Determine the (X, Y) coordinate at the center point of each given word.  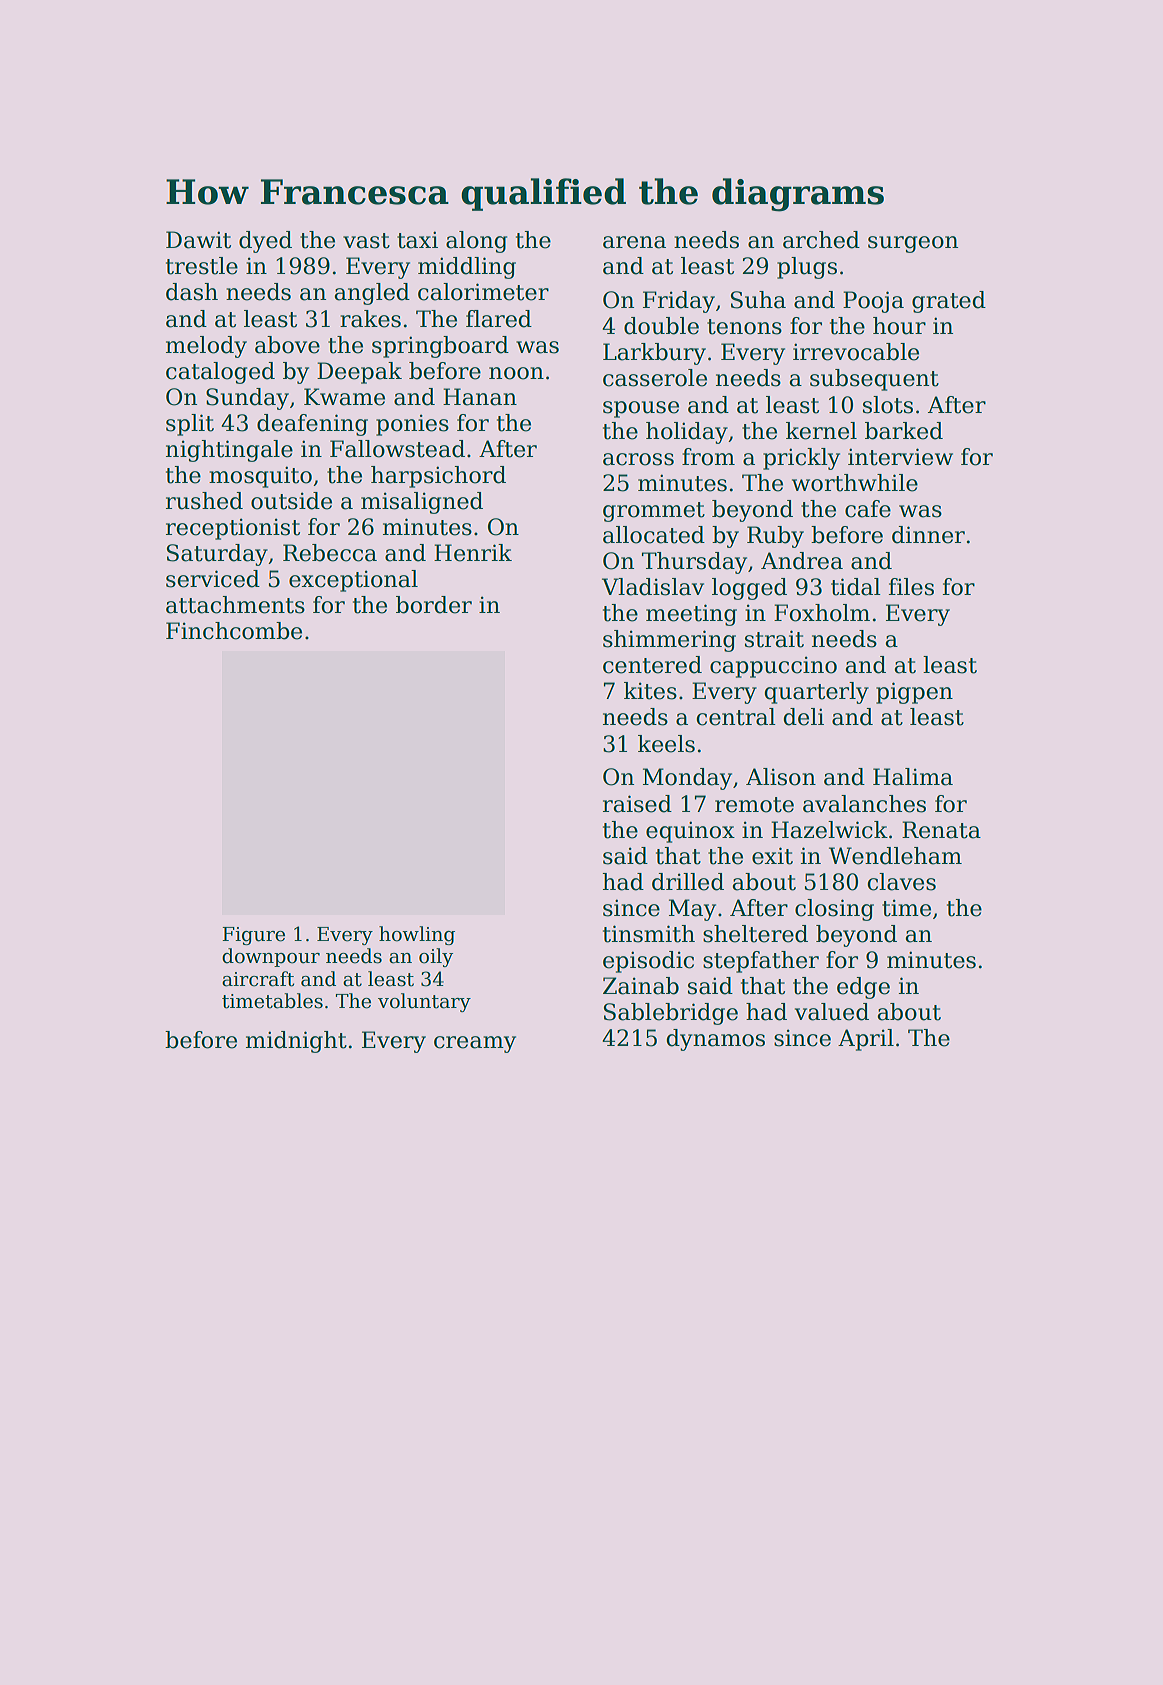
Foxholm (822, 613)
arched (821, 240)
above (287, 345)
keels (666, 744)
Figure (254, 936)
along (476, 242)
